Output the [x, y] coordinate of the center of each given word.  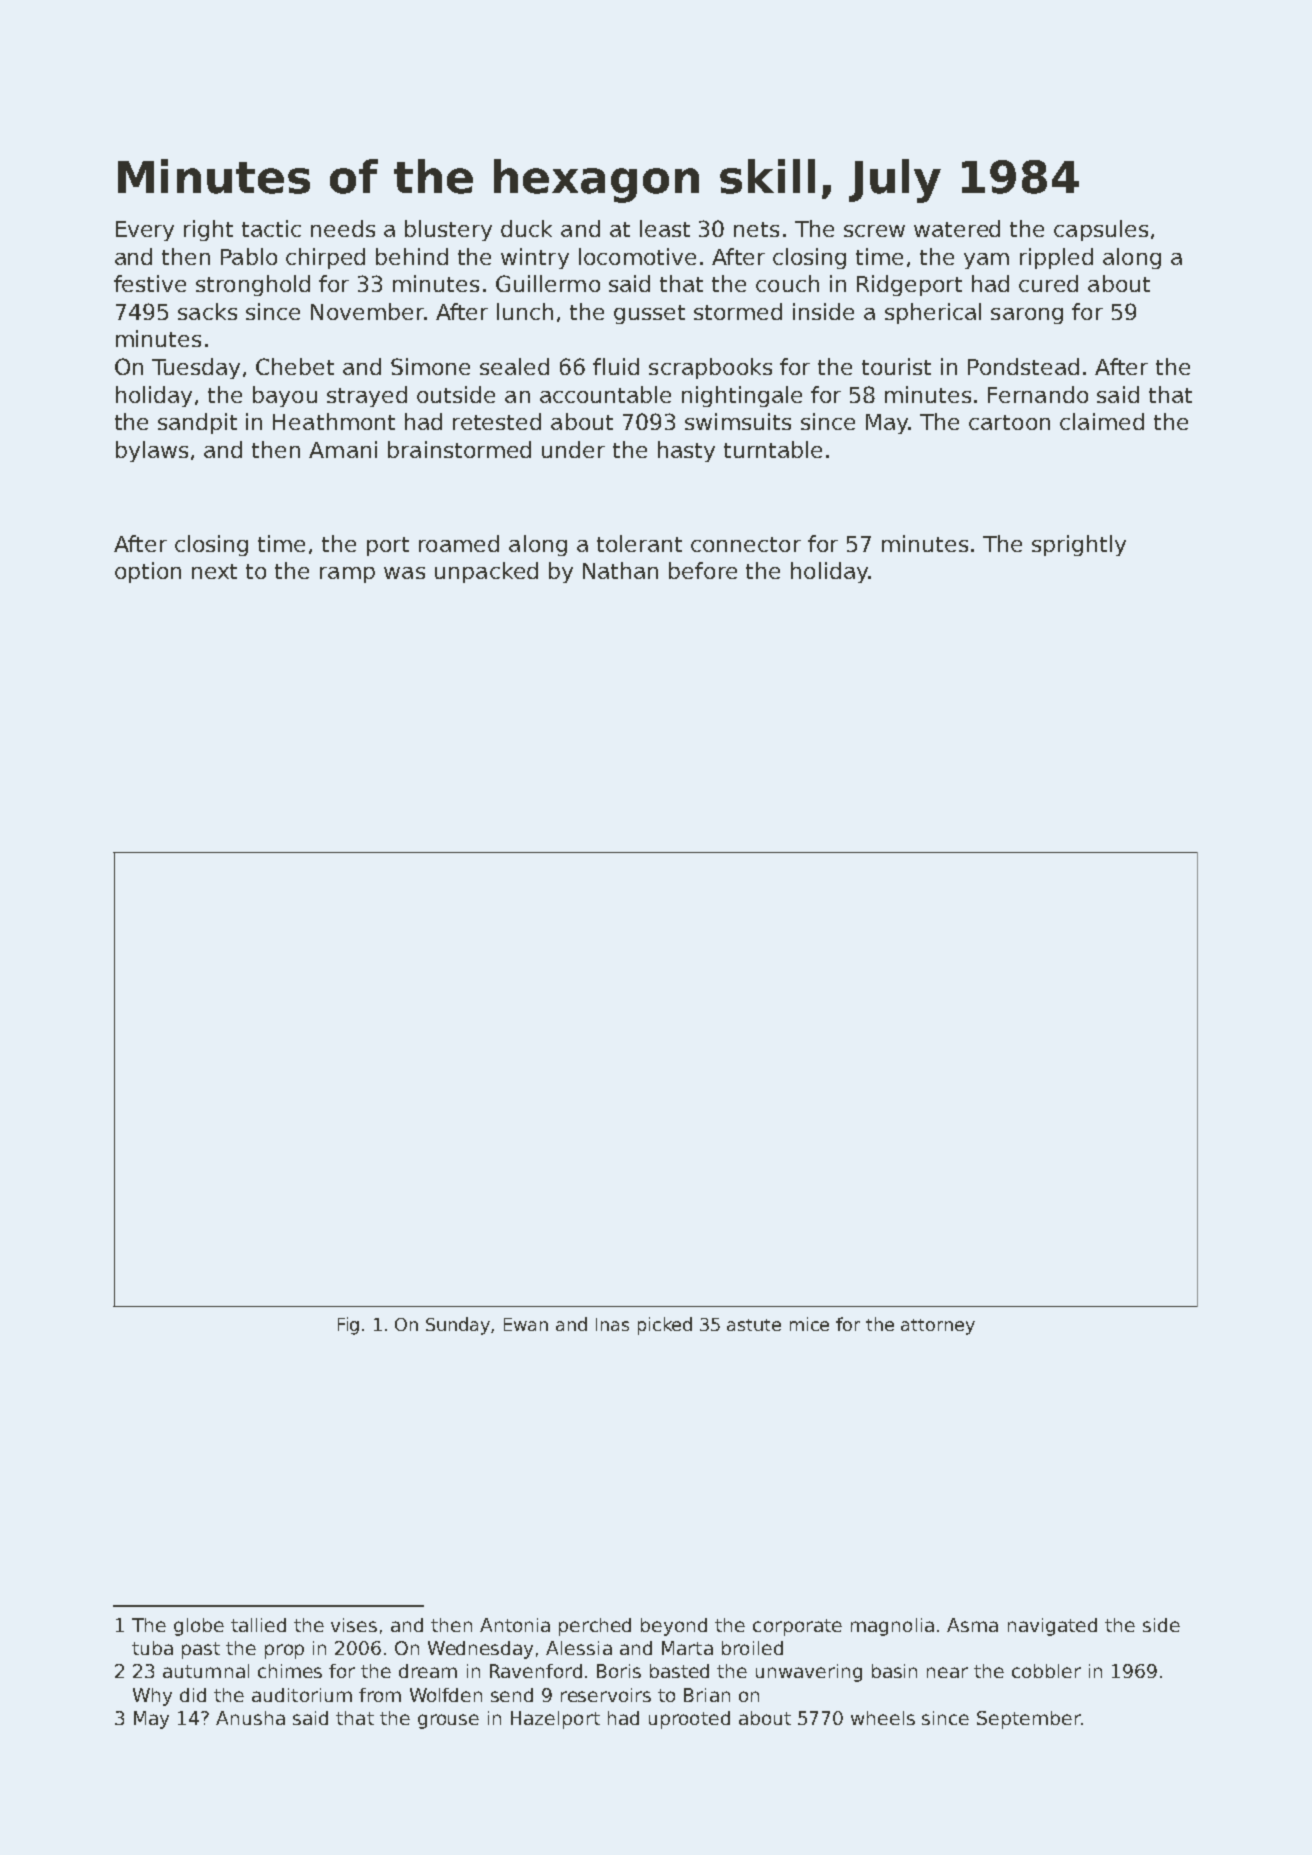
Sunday [459, 1326]
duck [526, 228]
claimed [1102, 421]
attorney [938, 1327]
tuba [152, 1648]
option [148, 572]
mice [809, 1324]
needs [343, 228]
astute [754, 1325]
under [573, 449]
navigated [1052, 1627]
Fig [348, 1326]
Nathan [620, 570]
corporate [797, 1627]
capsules [1101, 230]
